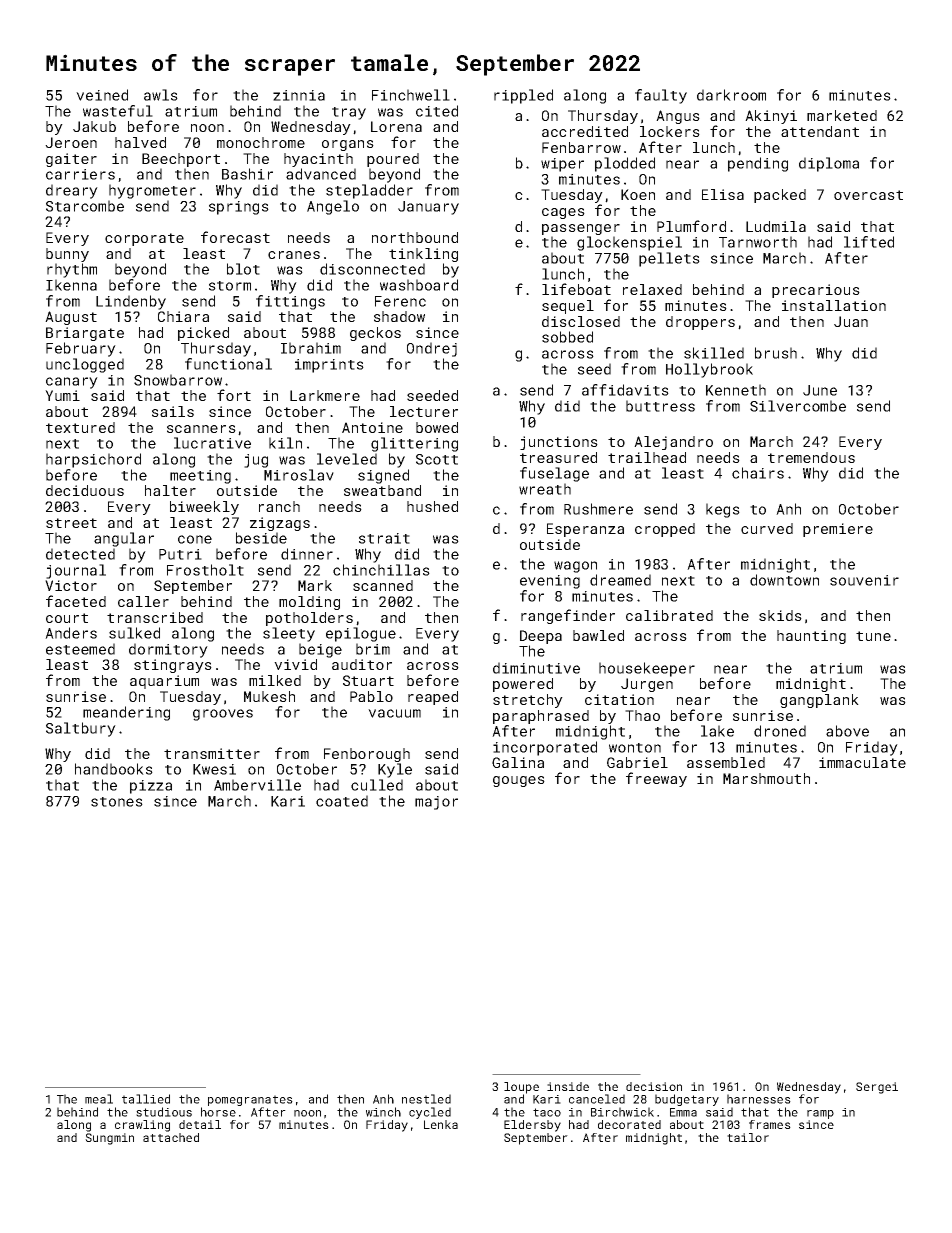 This document has width=952, height=1233. What do you see at coordinates (235, 237) in the document?
I see `forecast` at bounding box center [235, 237].
